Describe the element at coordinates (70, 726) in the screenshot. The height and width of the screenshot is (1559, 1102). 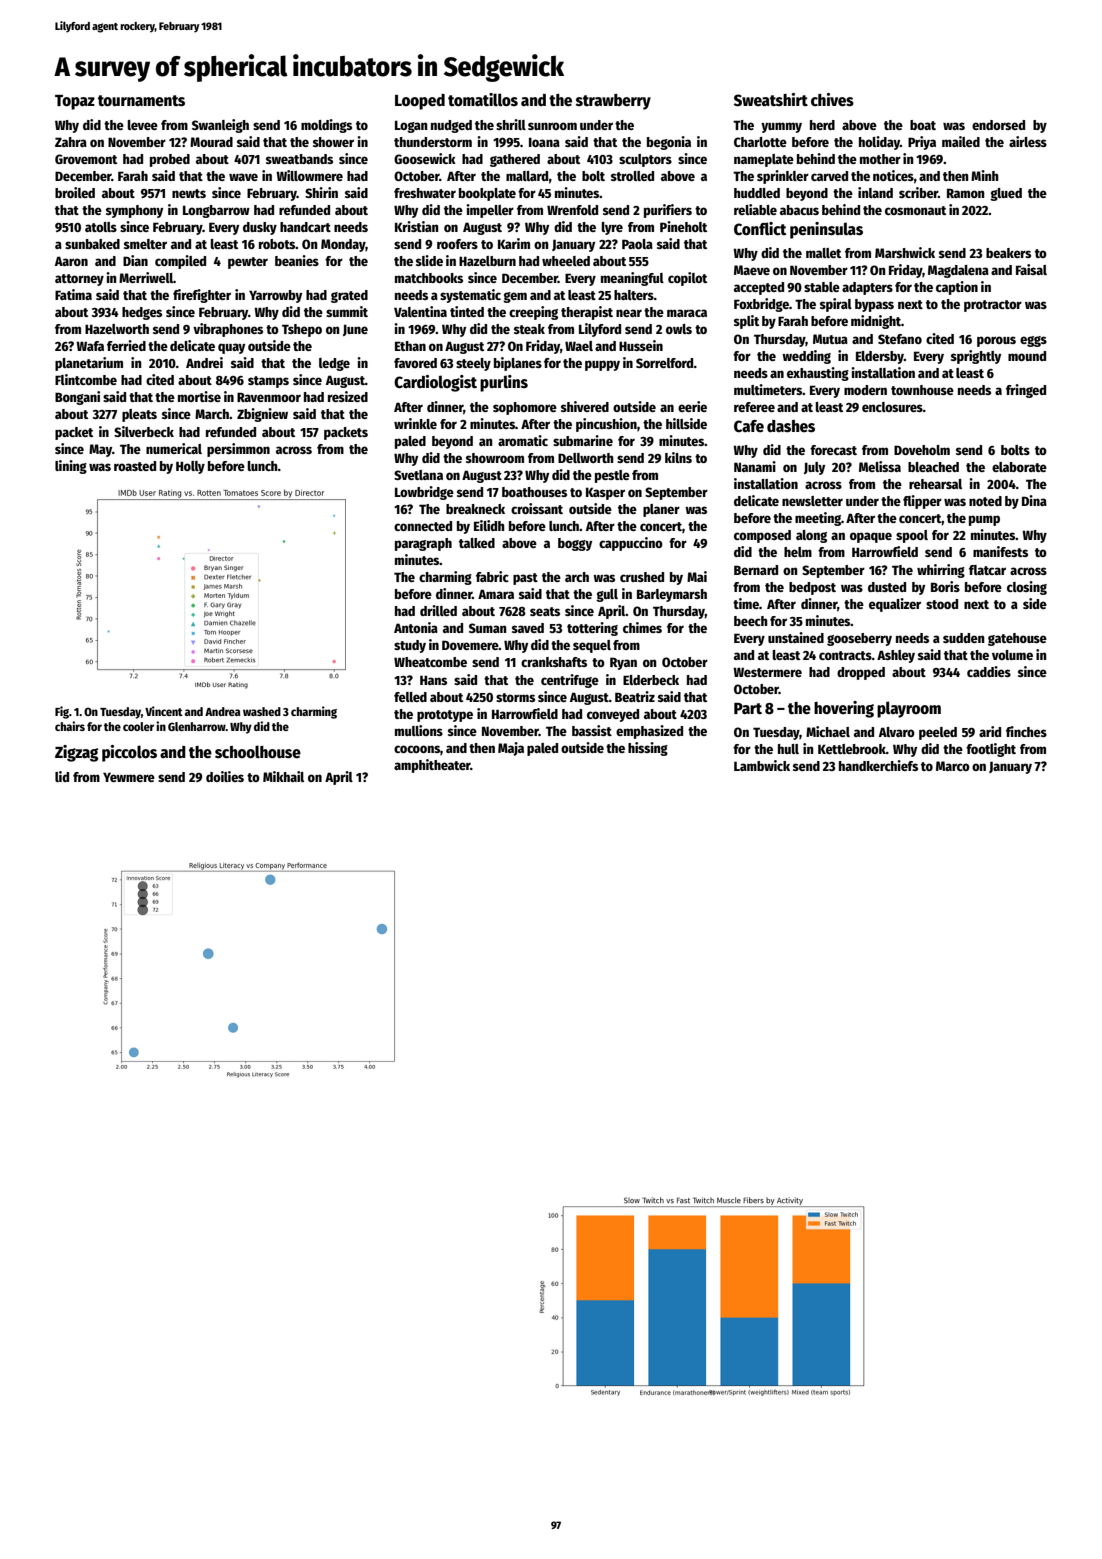
I see `chairs` at that location.
